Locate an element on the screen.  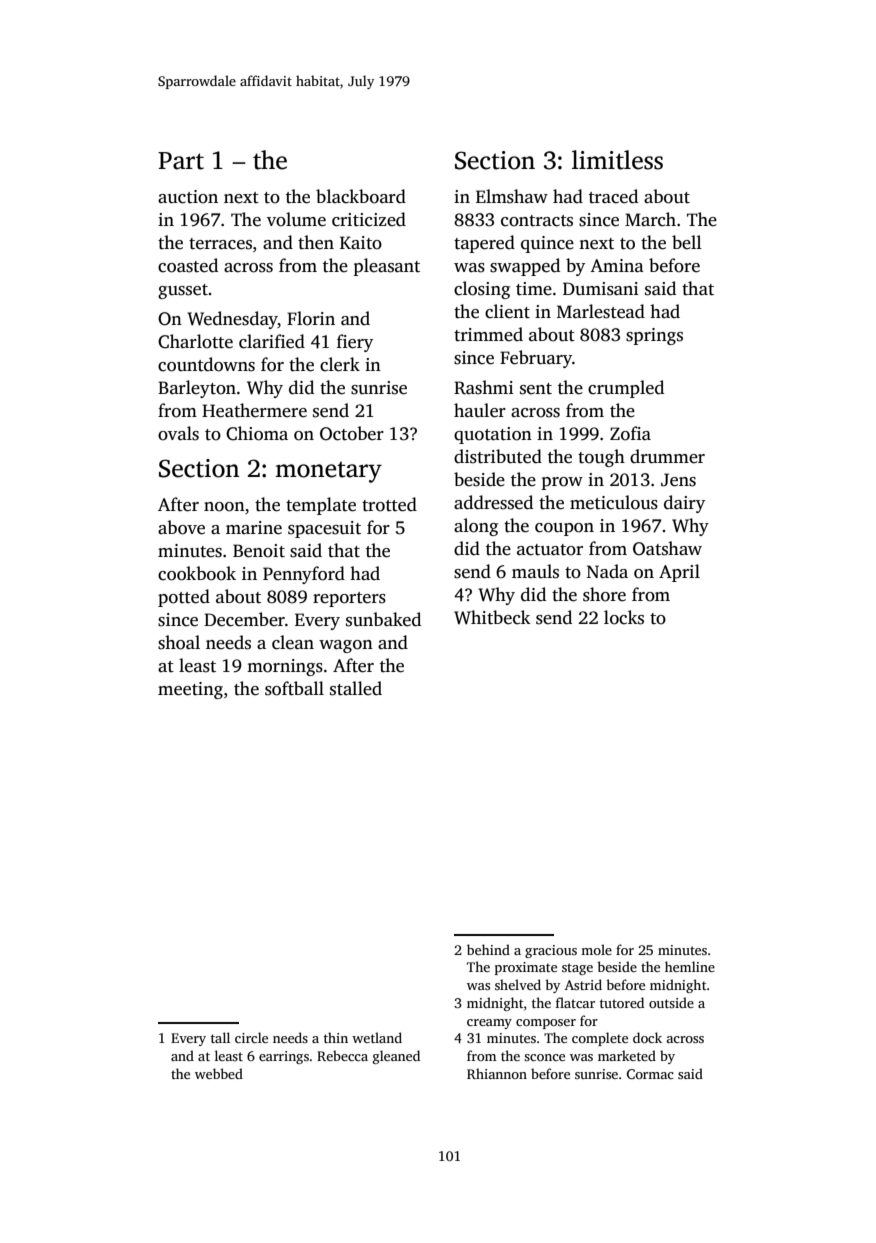
softball is located at coordinates (294, 688).
